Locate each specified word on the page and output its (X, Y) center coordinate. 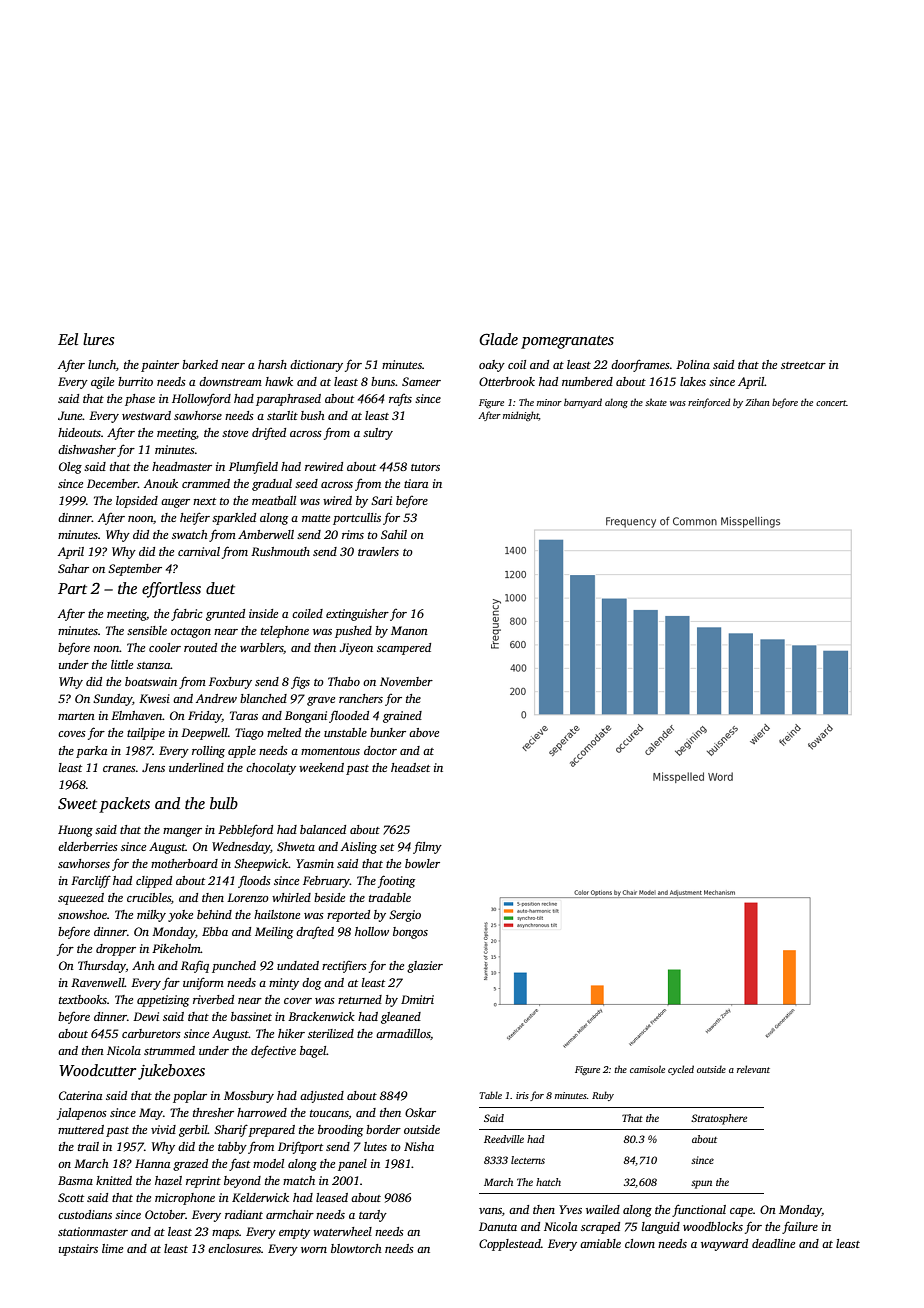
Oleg (70, 468)
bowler (422, 863)
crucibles (149, 897)
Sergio (405, 916)
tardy (373, 1216)
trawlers (378, 551)
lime (112, 1248)
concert (831, 403)
